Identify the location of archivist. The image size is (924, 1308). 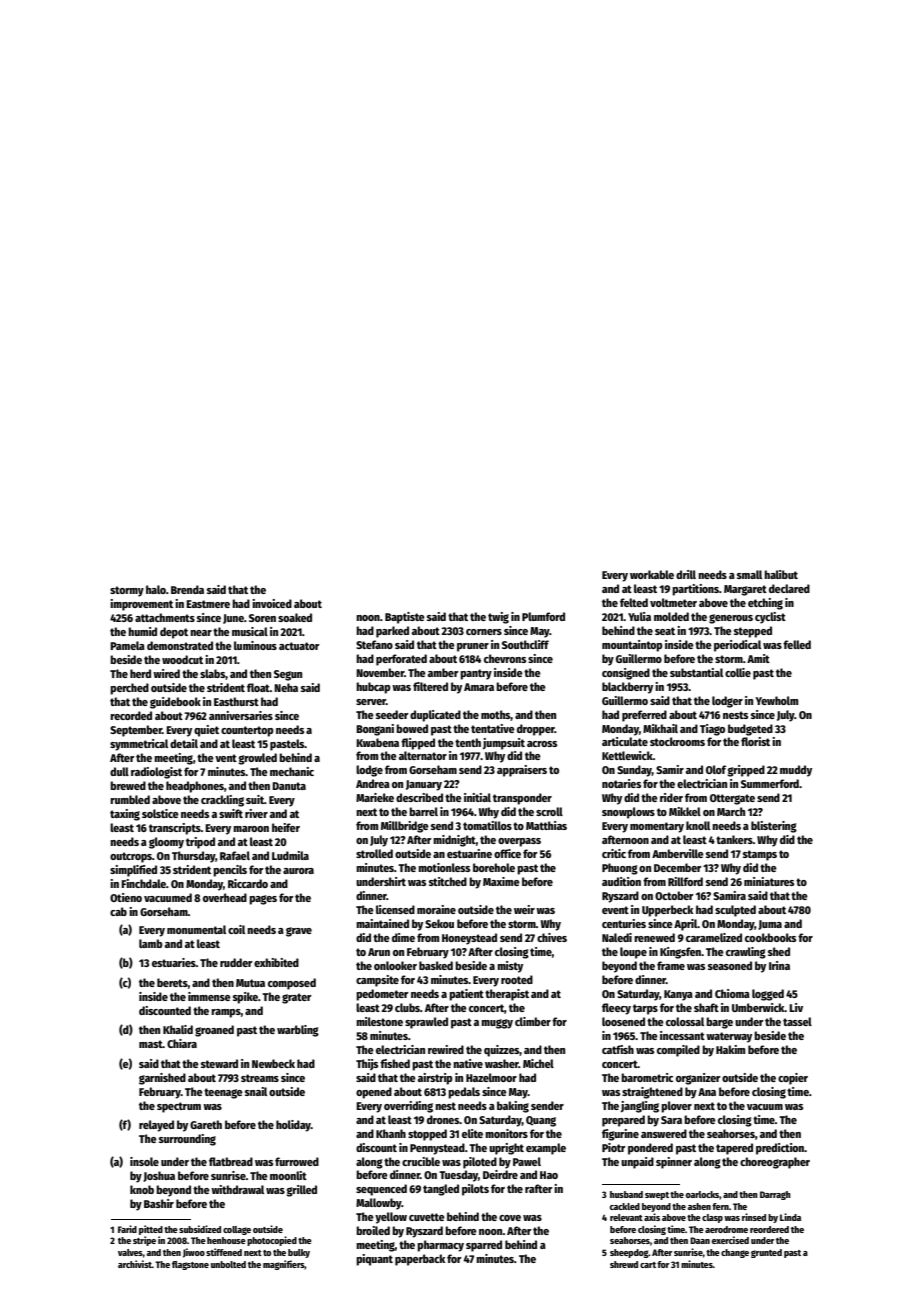
(135, 1264).
